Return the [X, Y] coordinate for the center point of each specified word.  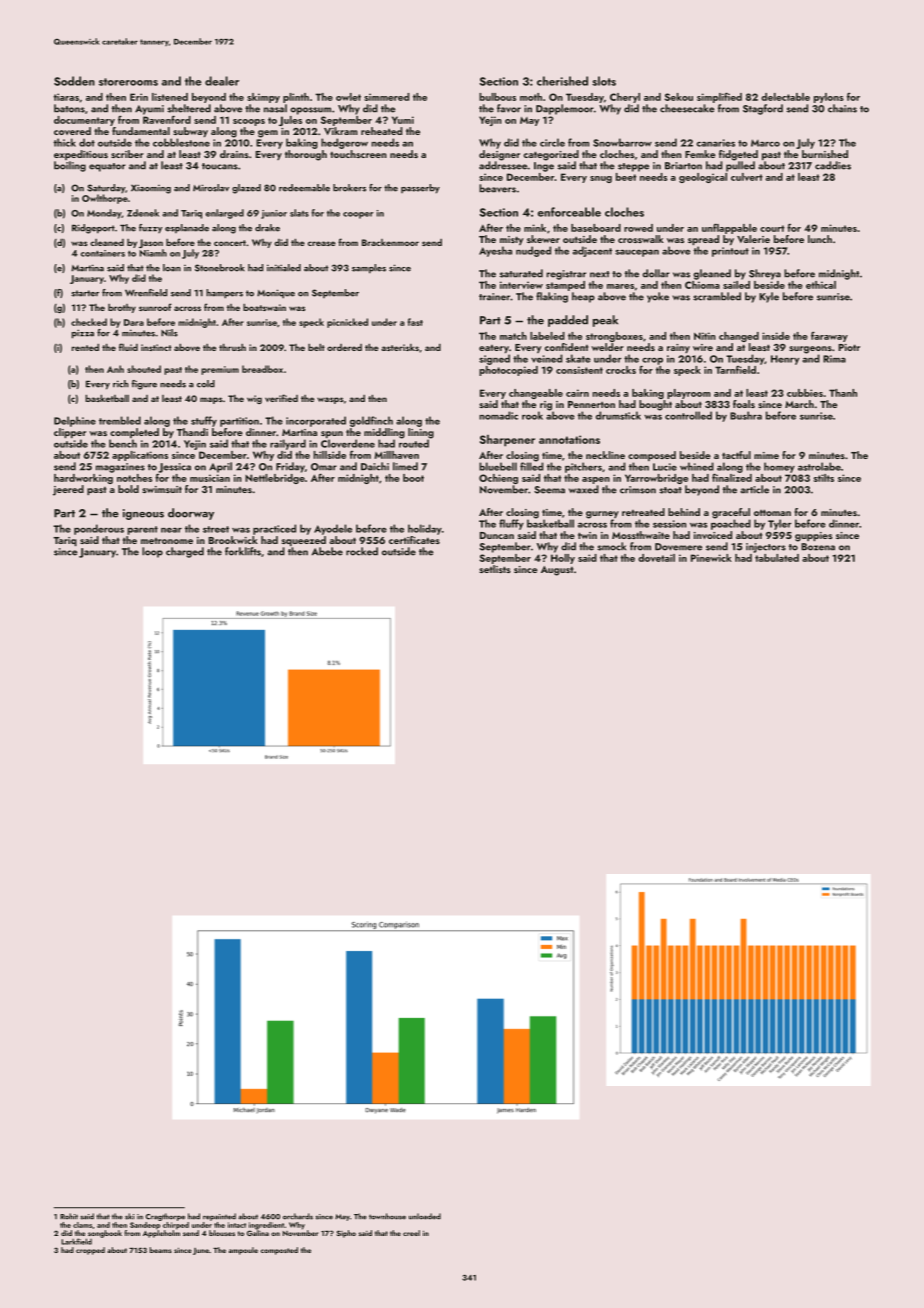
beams [161, 1250]
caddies [833, 165]
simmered [386, 97]
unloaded [425, 1216]
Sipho [346, 1234]
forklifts [243, 551]
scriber [127, 154]
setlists [495, 569]
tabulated [777, 558]
